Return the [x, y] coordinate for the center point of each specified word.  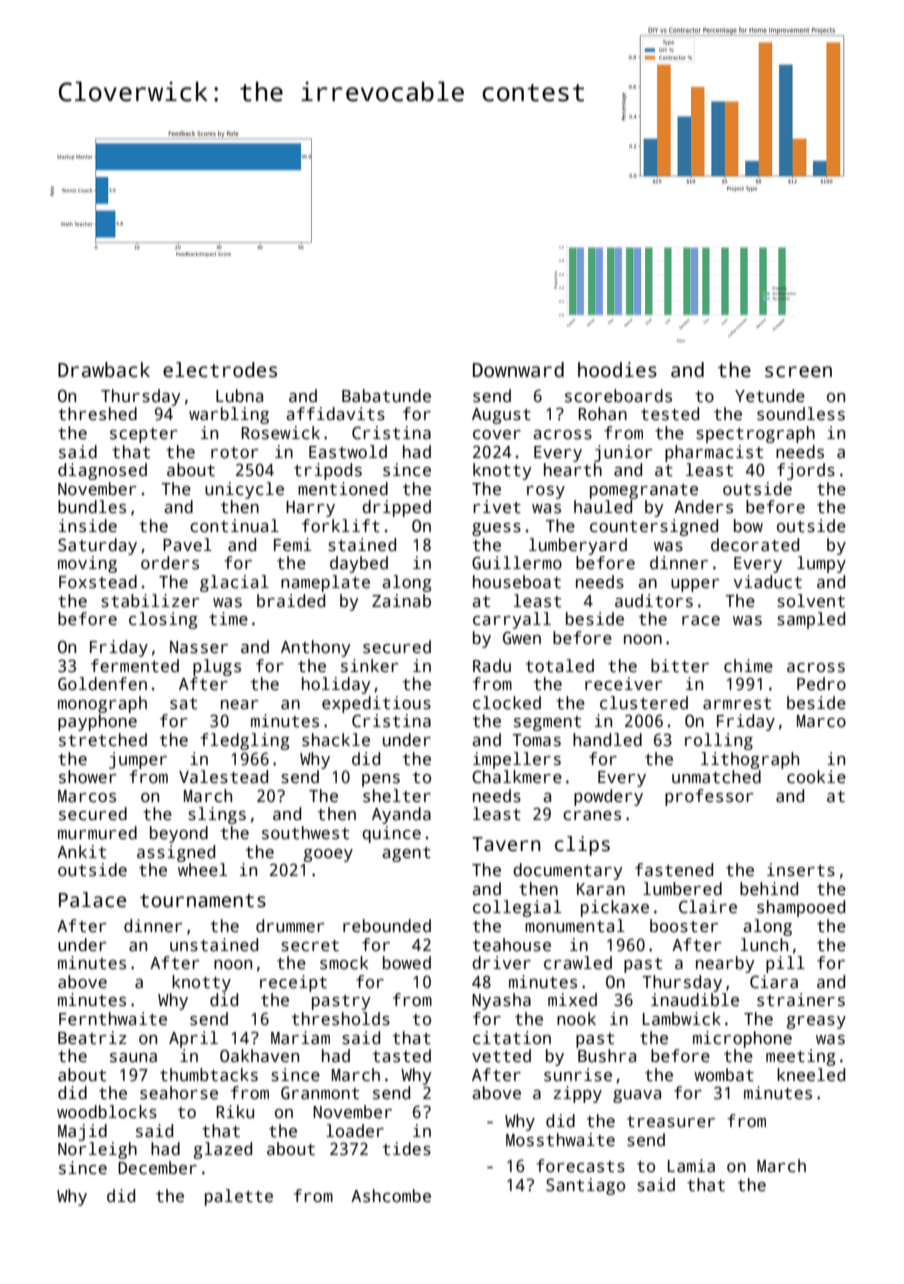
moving [87, 564]
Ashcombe [391, 1196]
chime [748, 666]
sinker [370, 666]
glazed [223, 1150]
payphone [97, 722]
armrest [737, 704]
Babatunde [386, 396]
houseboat [517, 582]
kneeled [811, 1075]
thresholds [341, 1019]
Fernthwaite [113, 1019]
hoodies [617, 370]
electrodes [220, 370]
